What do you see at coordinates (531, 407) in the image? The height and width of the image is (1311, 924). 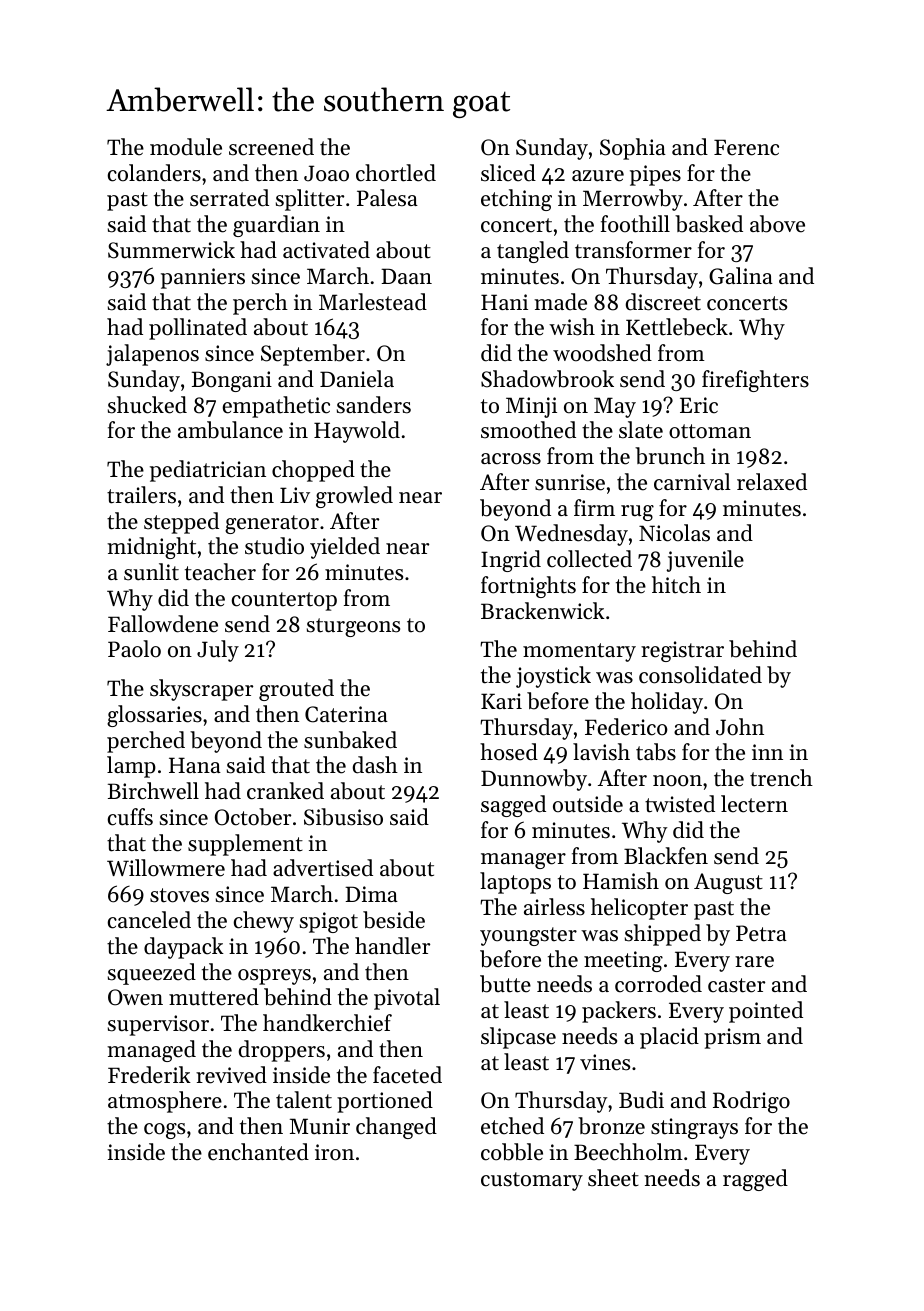 I see `Minji` at bounding box center [531, 407].
